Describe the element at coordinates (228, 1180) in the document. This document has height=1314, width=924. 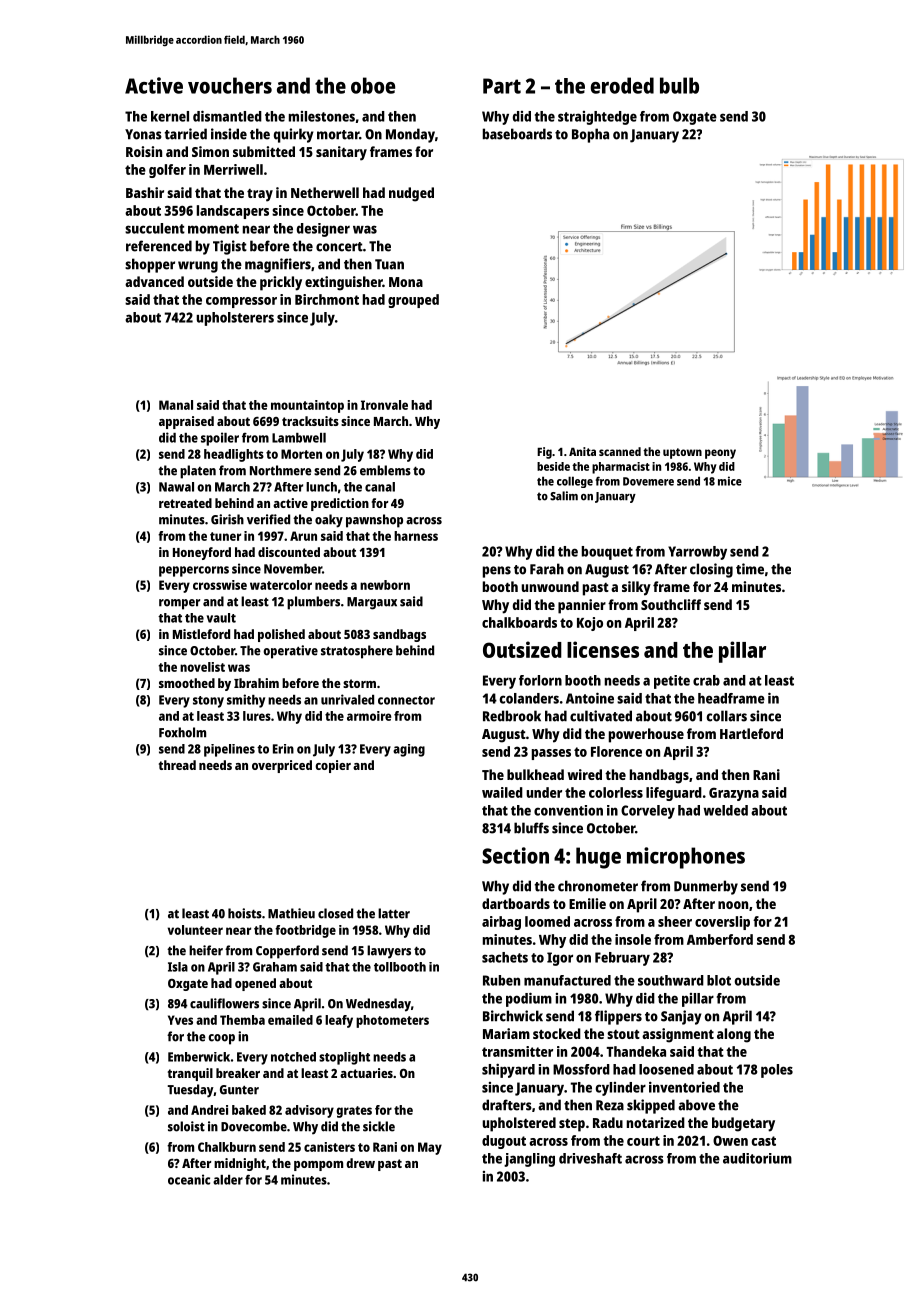
I see `alder` at that location.
